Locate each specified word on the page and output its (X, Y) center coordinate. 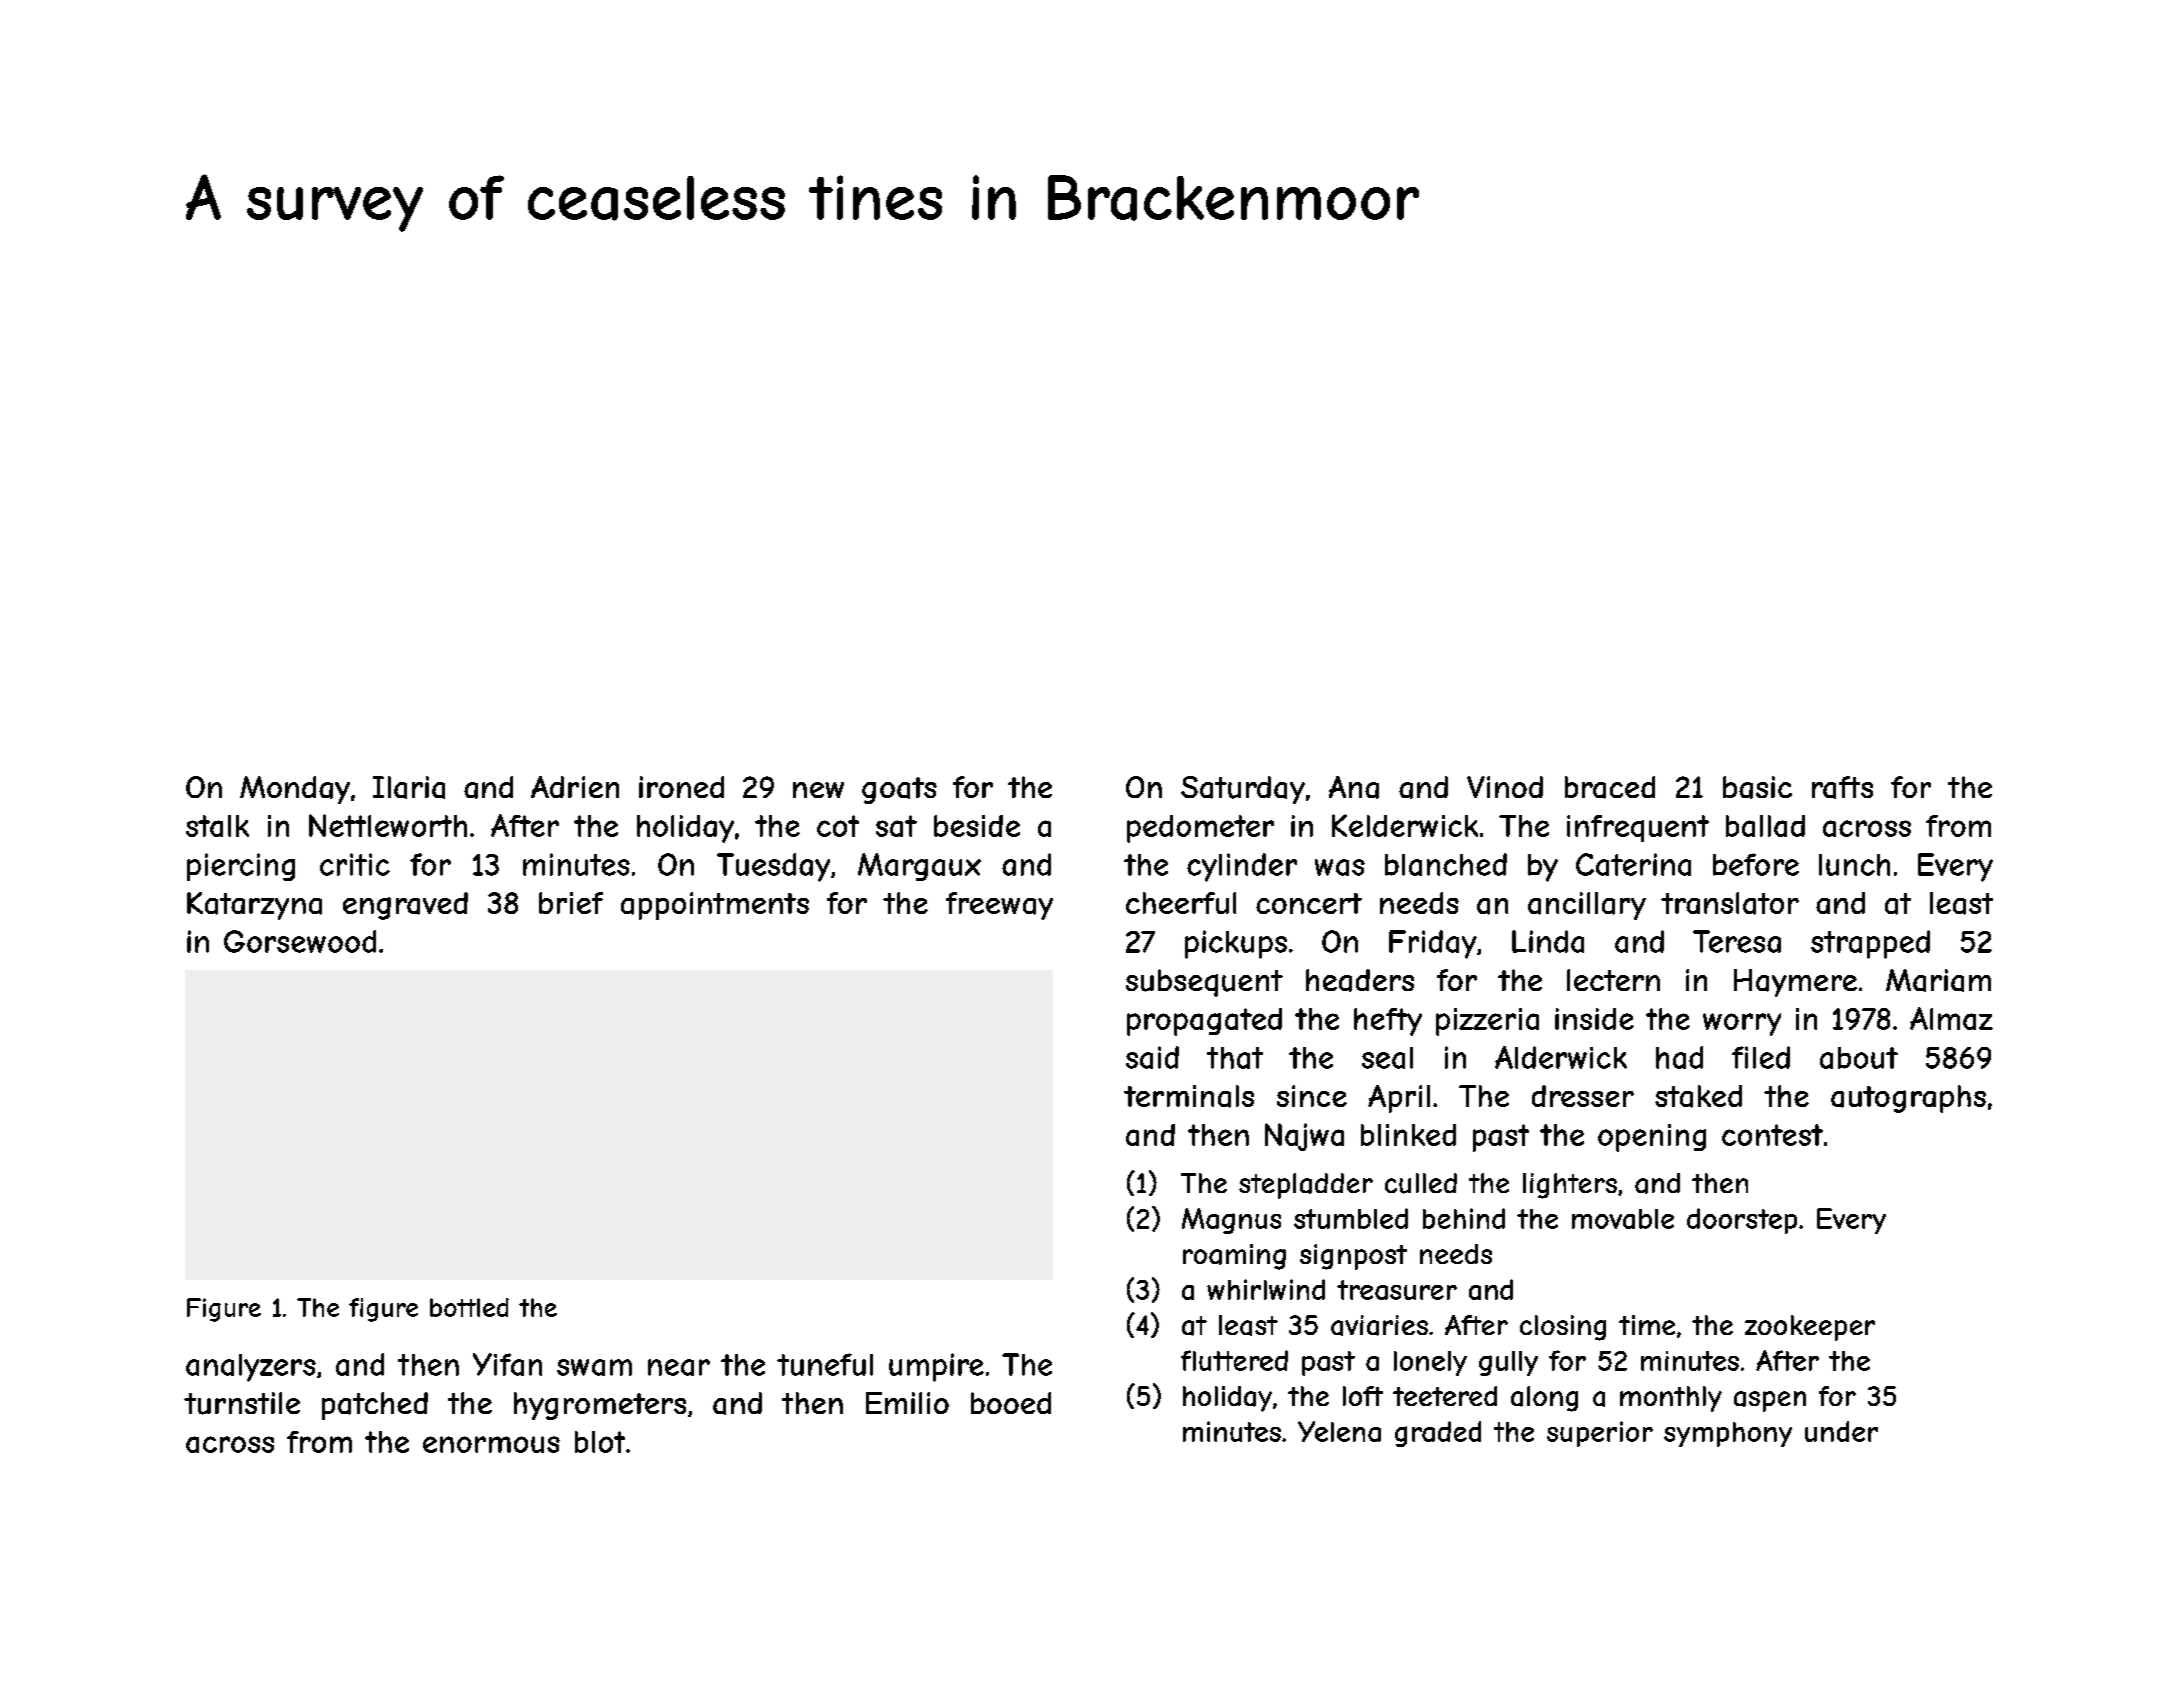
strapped (1870, 944)
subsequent (1204, 983)
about (1859, 1058)
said (1152, 1057)
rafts (1842, 787)
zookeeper (1810, 1328)
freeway (999, 906)
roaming (1234, 1257)
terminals (1189, 1096)
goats (899, 790)
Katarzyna (254, 906)
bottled (469, 1307)
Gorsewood (300, 941)
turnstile (242, 1403)
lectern (1613, 980)
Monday (295, 790)
